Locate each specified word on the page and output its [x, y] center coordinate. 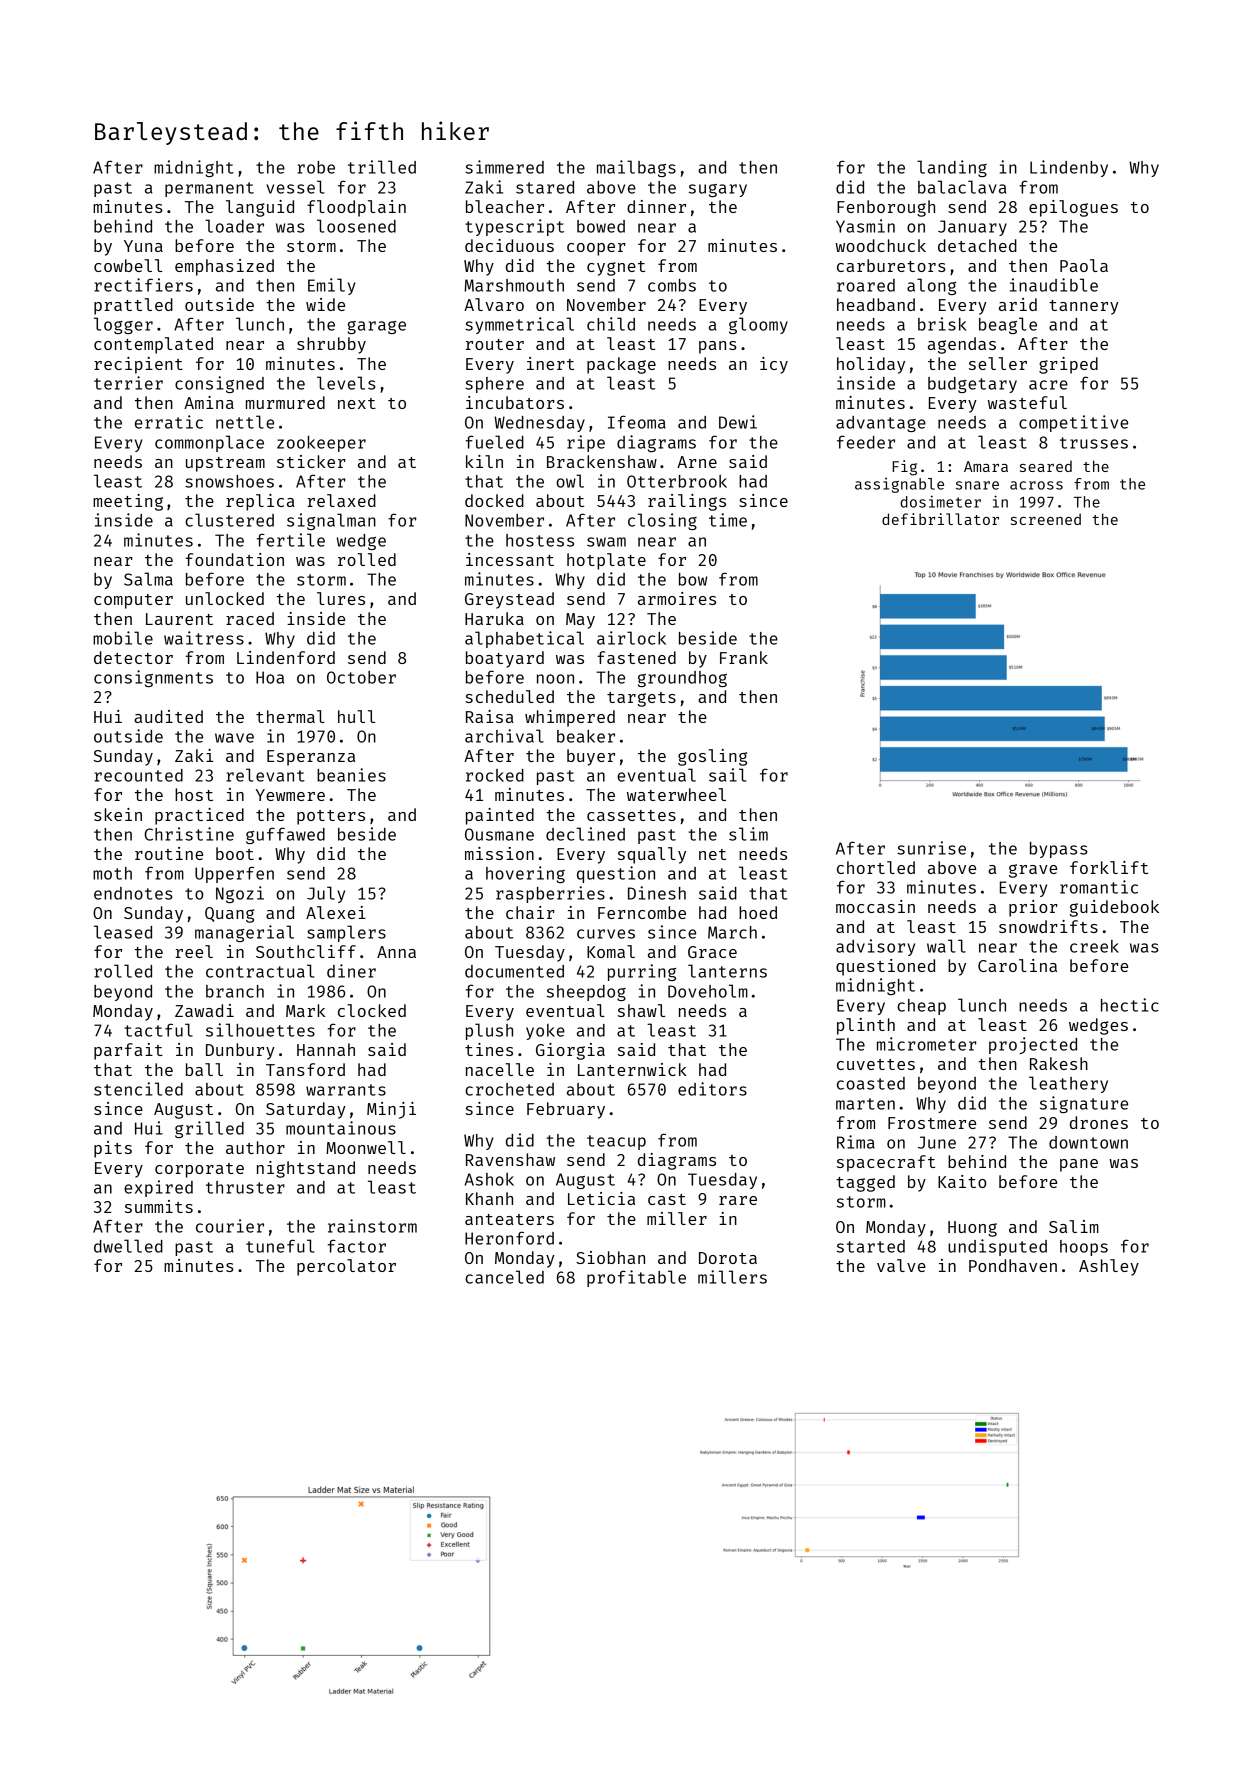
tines [489, 1049]
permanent [209, 189]
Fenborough [886, 208]
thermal [290, 716]
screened [1046, 519]
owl [570, 481]
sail [728, 775]
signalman [331, 521]
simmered [504, 167]
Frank [744, 657]
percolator [346, 1267]
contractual [260, 971]
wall [946, 946]
